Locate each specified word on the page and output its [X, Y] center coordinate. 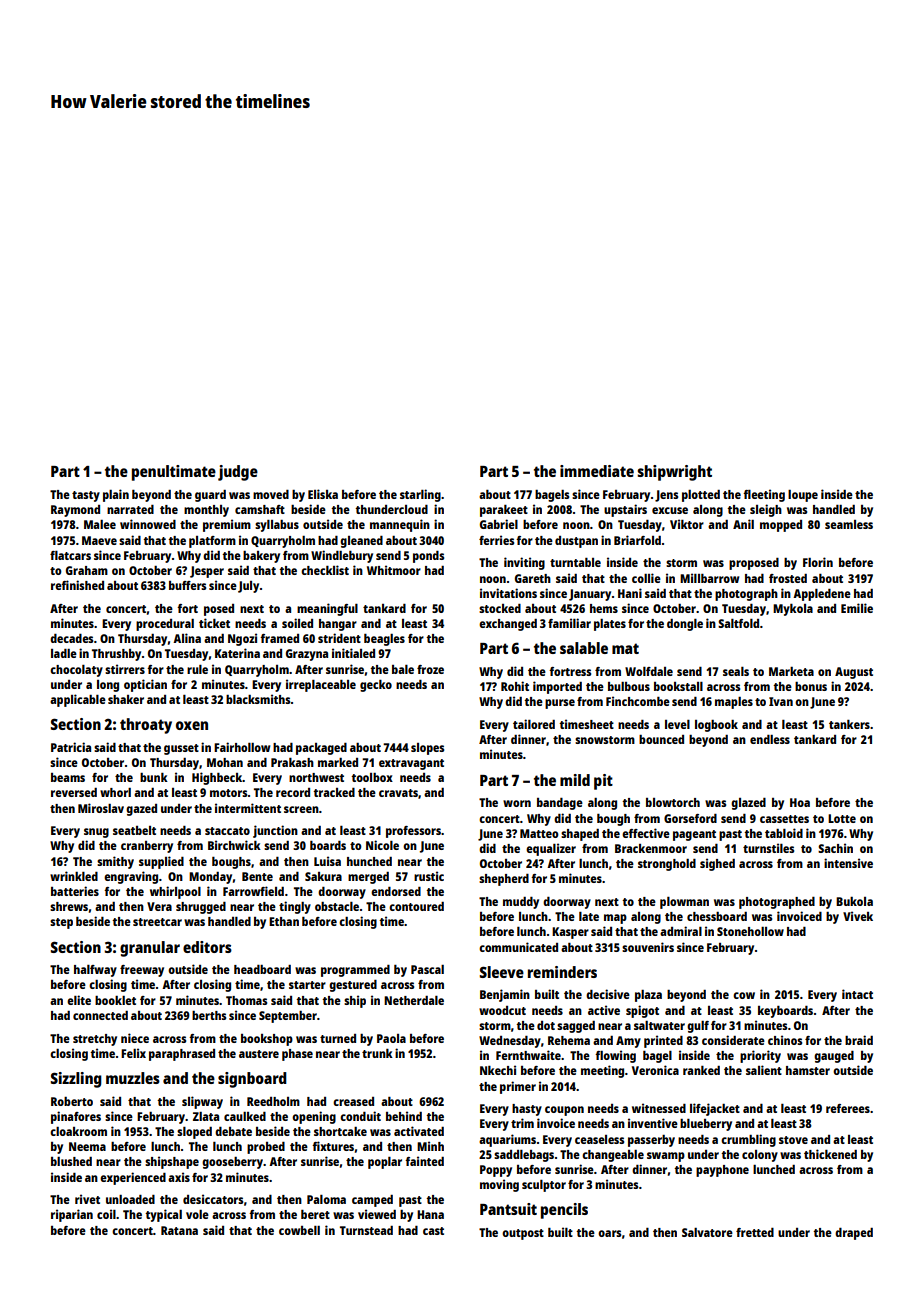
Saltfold [738, 623]
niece [135, 1038]
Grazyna [307, 655]
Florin [818, 562]
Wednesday [510, 1042]
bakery [261, 557]
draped [854, 1234]
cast [433, 1231]
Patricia [71, 747]
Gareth [533, 578]
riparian [72, 1215]
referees [848, 1108]
